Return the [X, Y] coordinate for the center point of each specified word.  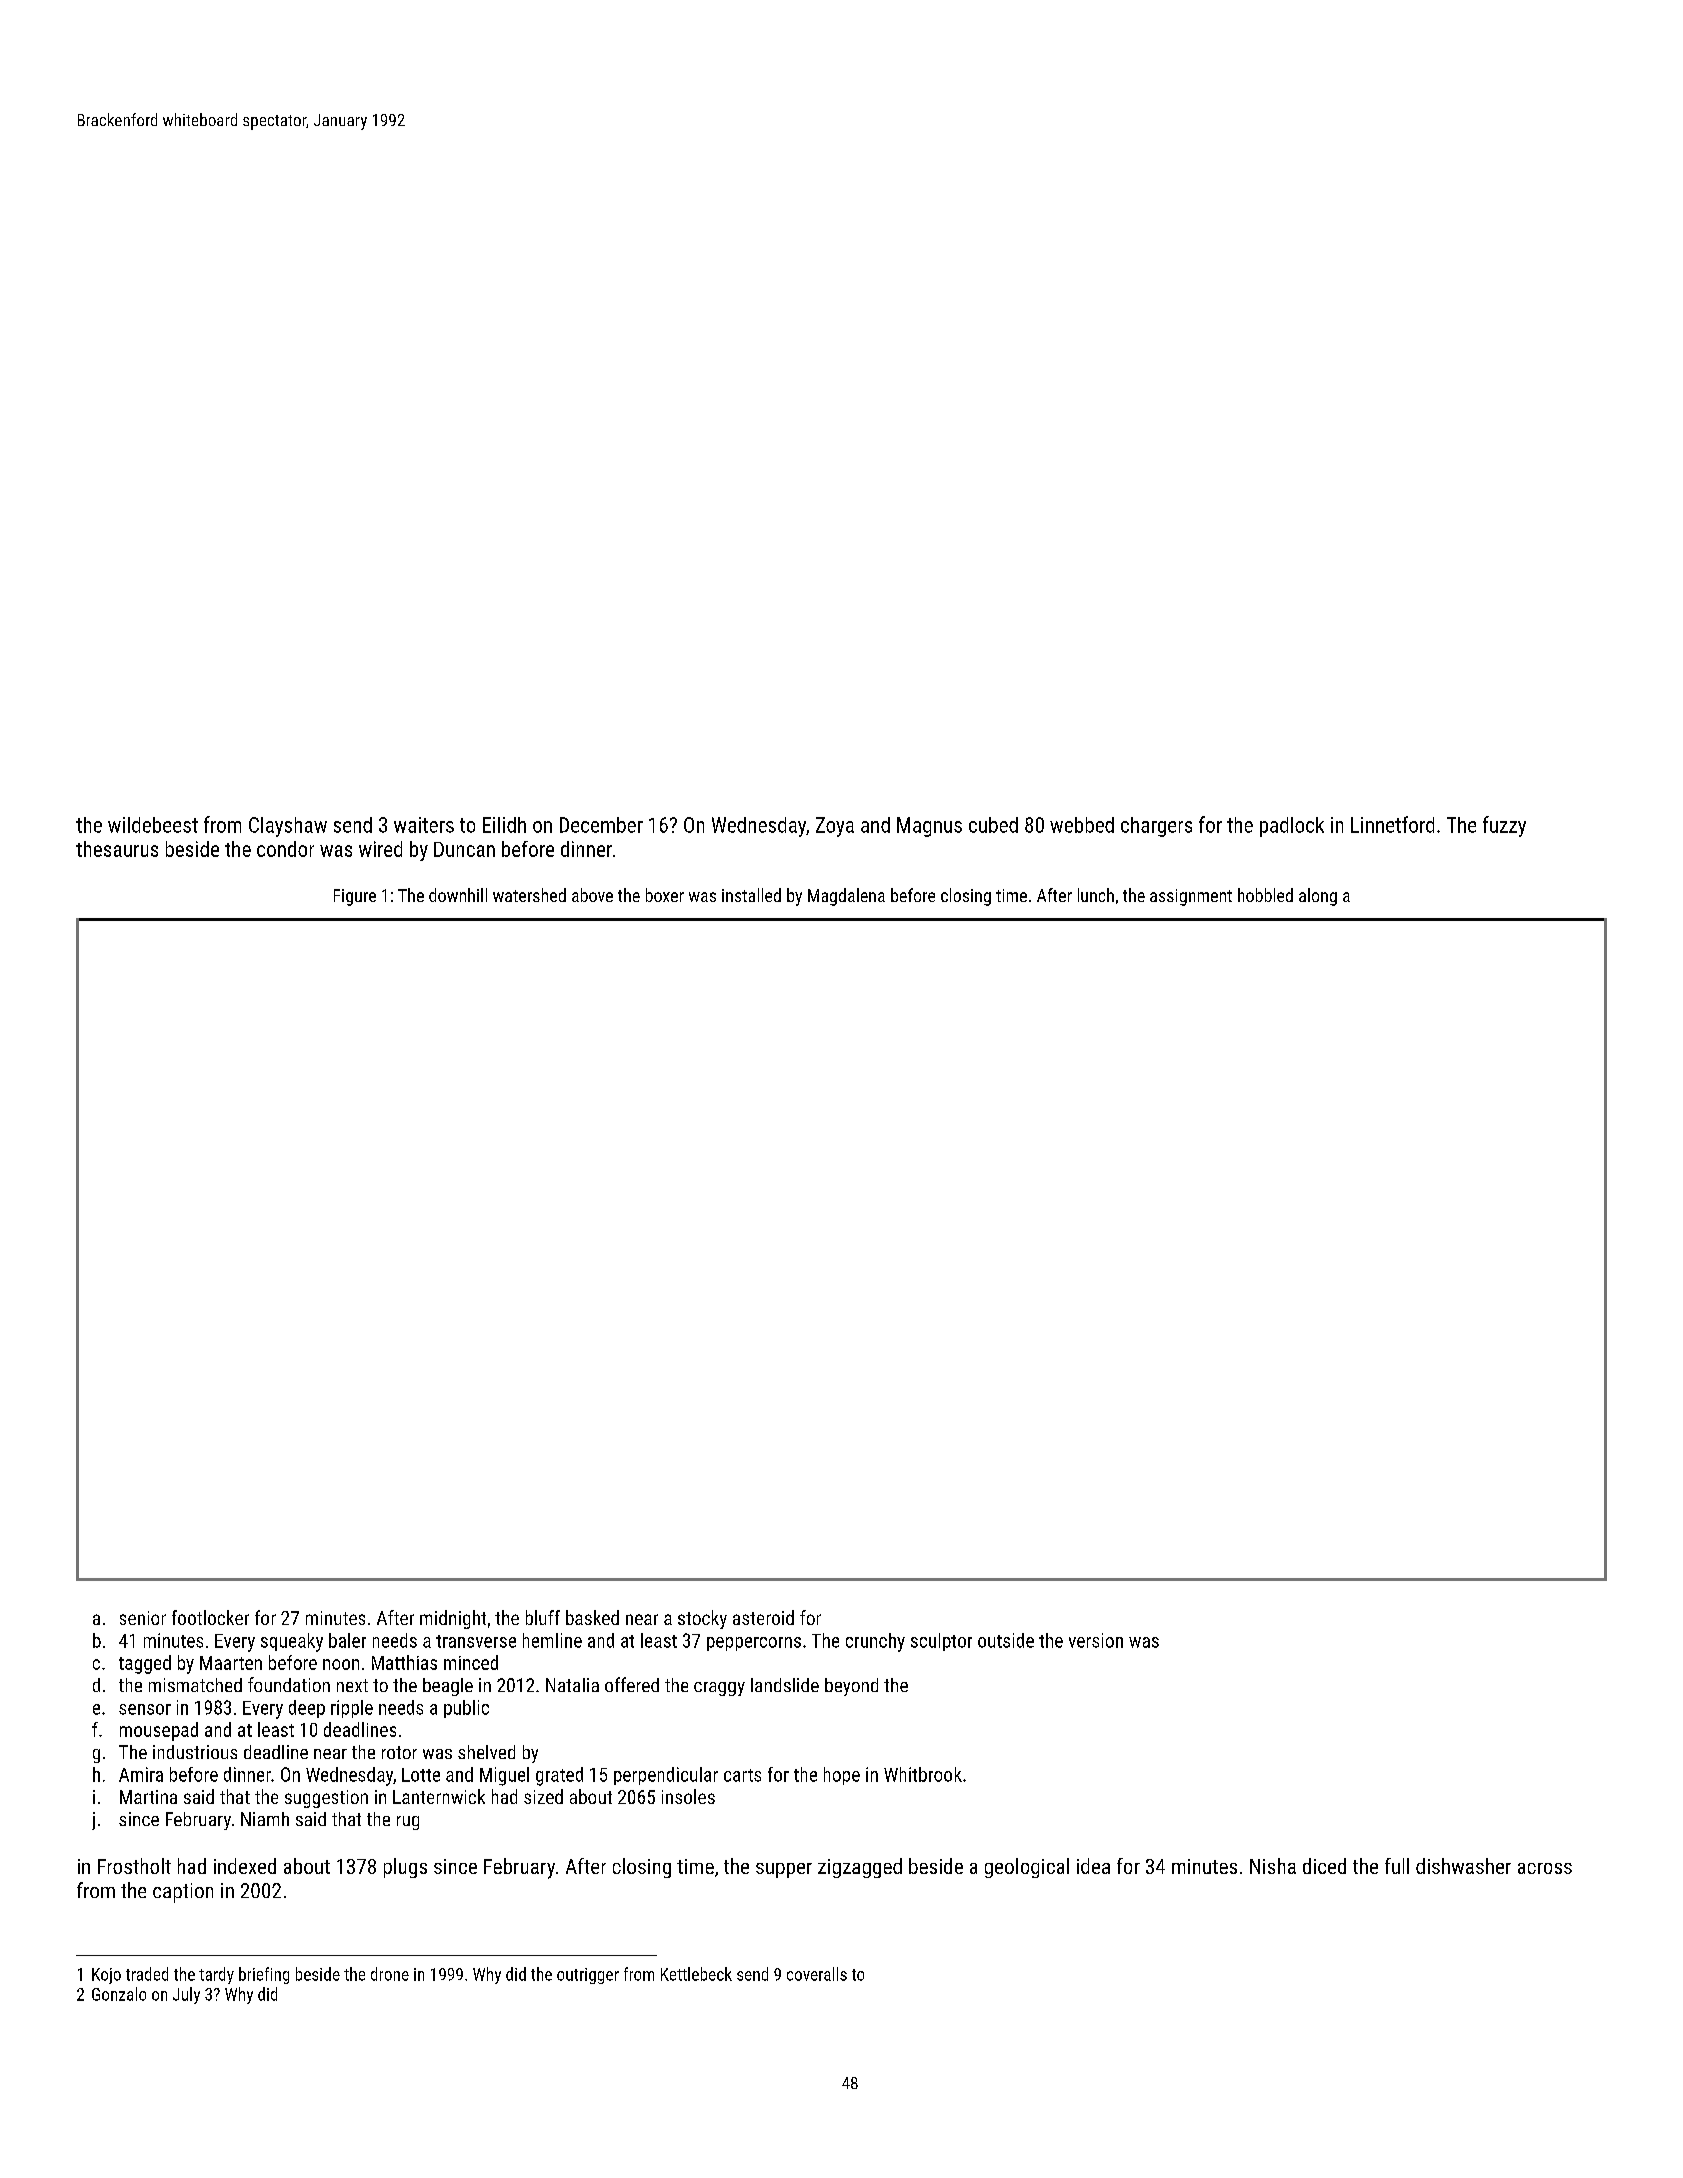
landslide [785, 1685]
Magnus [929, 827]
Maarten [231, 1663]
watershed [529, 895]
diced [1324, 1866]
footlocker [210, 1617]
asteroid [763, 1617]
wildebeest [153, 825]
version [1096, 1640]
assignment [1191, 897]
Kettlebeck [696, 1974]
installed [751, 895]
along [1318, 897]
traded [147, 1974]
